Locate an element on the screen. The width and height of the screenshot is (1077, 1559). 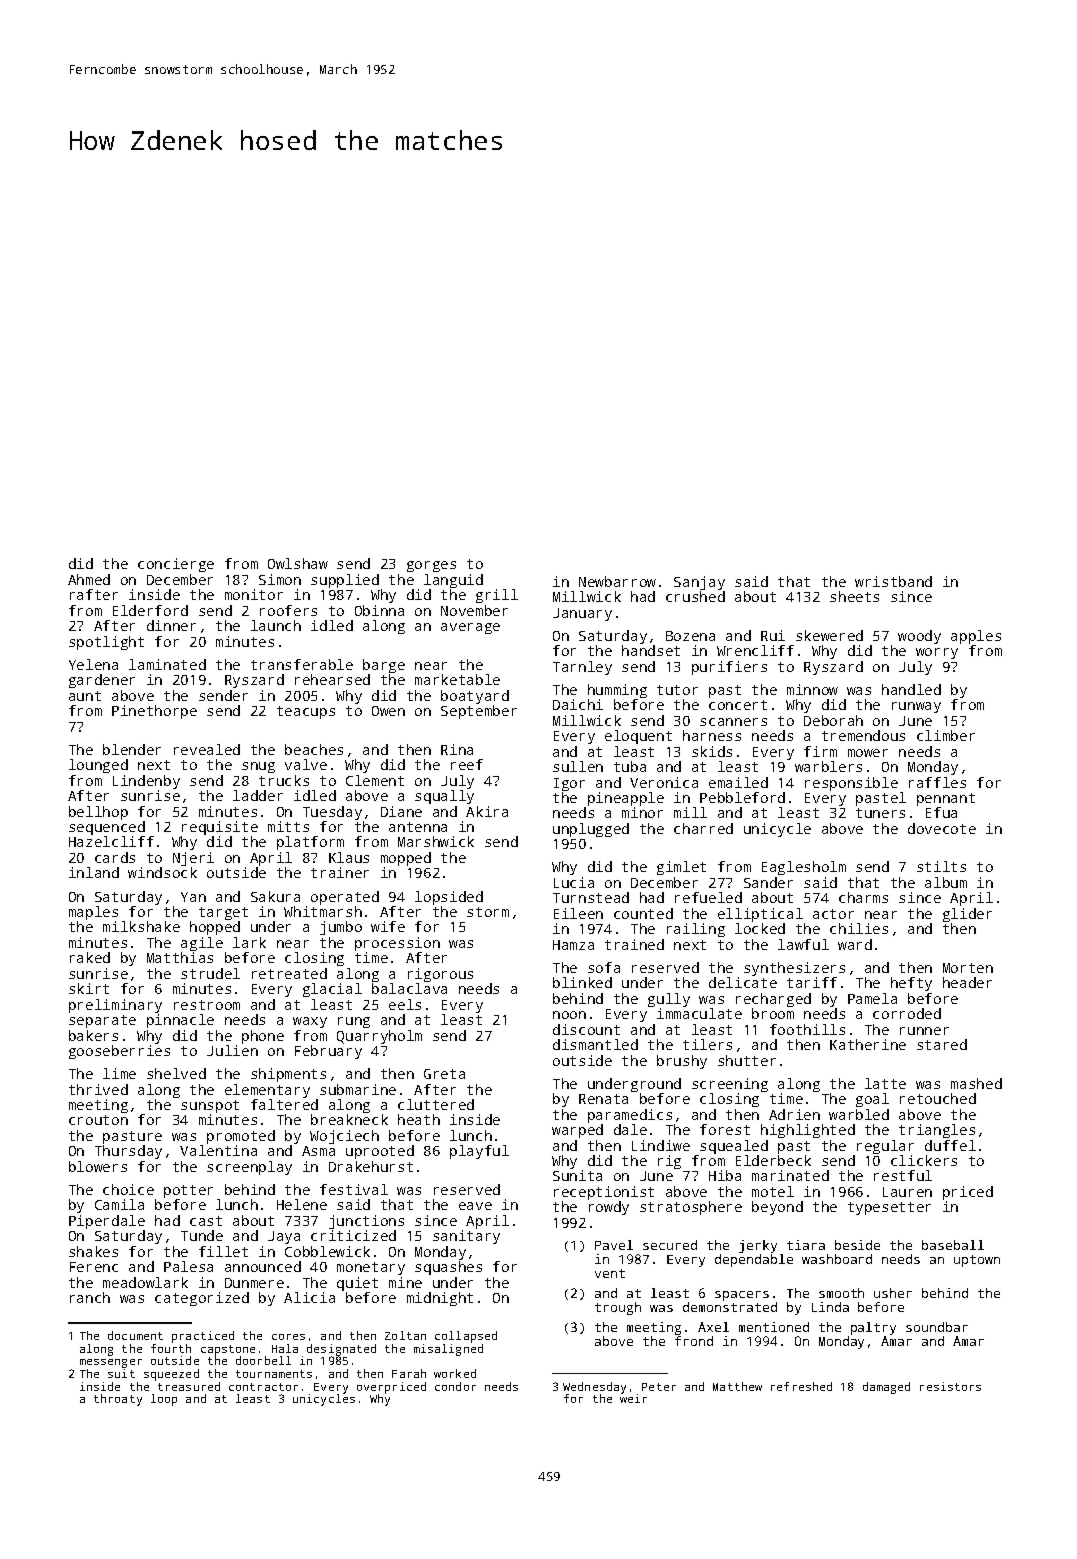
tremendous is located at coordinates (863, 735).
